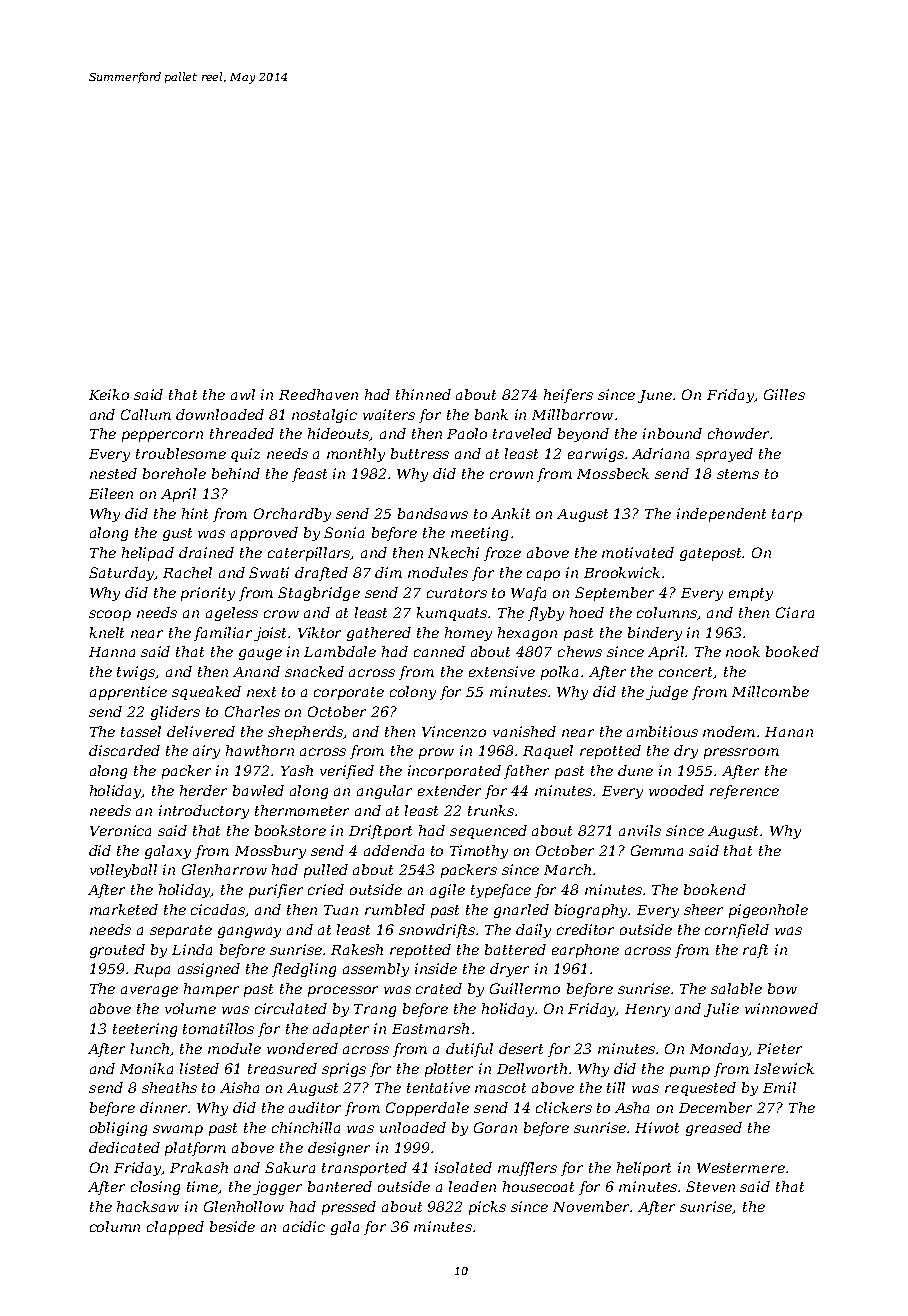 The width and height of the image is (908, 1316). I want to click on thinned, so click(423, 394).
